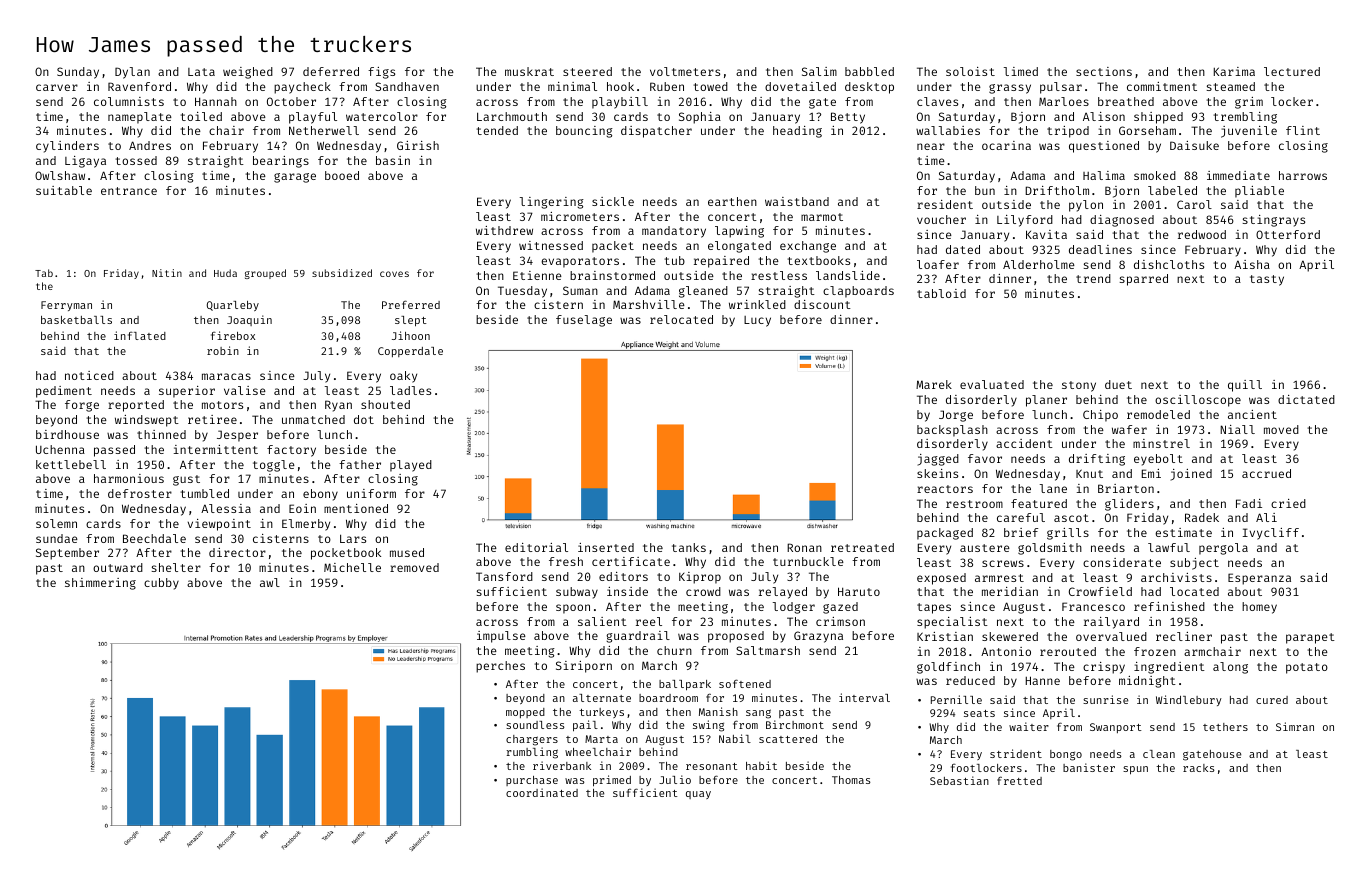  Describe the element at coordinates (66, 306) in the image. I see `Ferryman` at that location.
